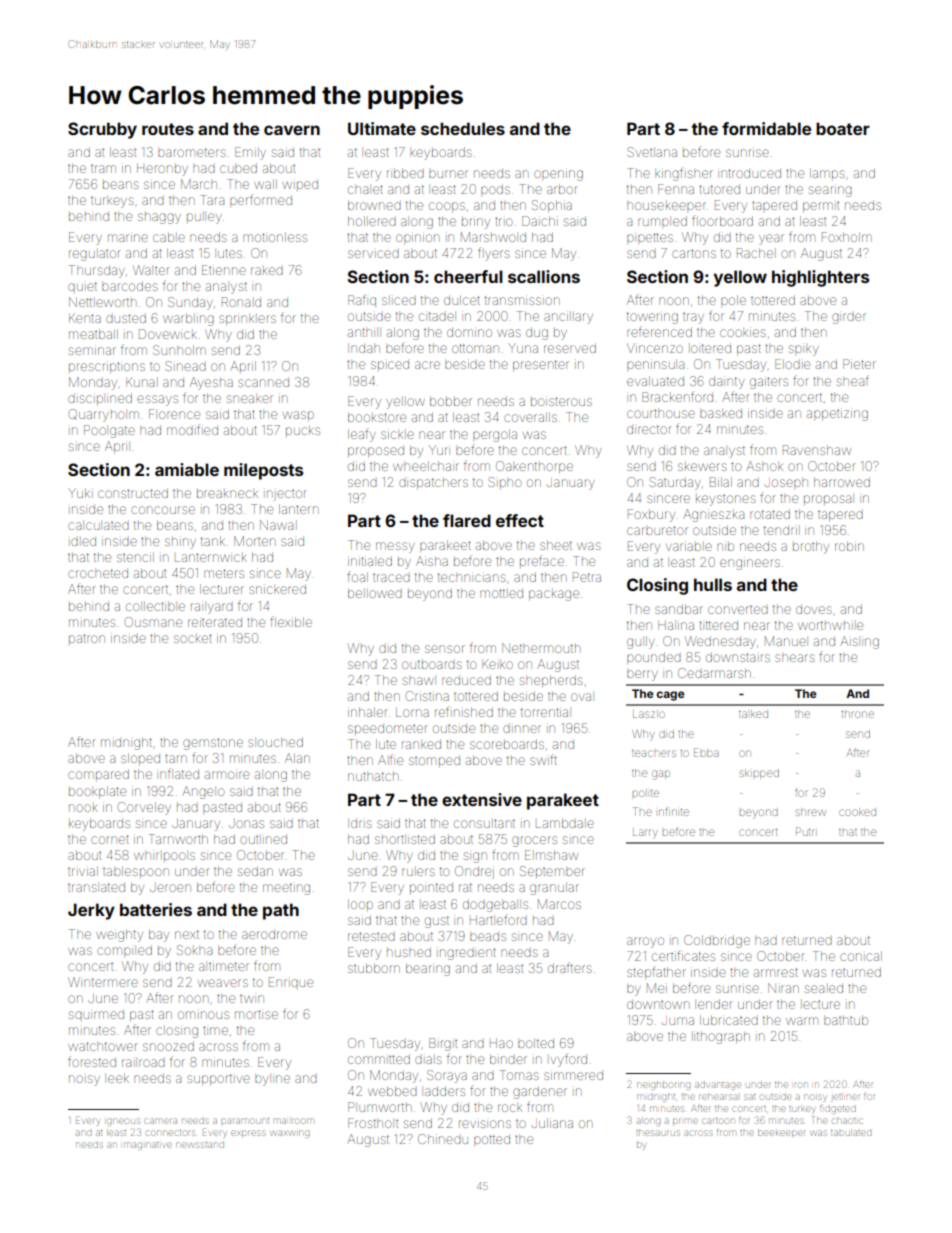  I want to click on Sunholm, so click(179, 350).
